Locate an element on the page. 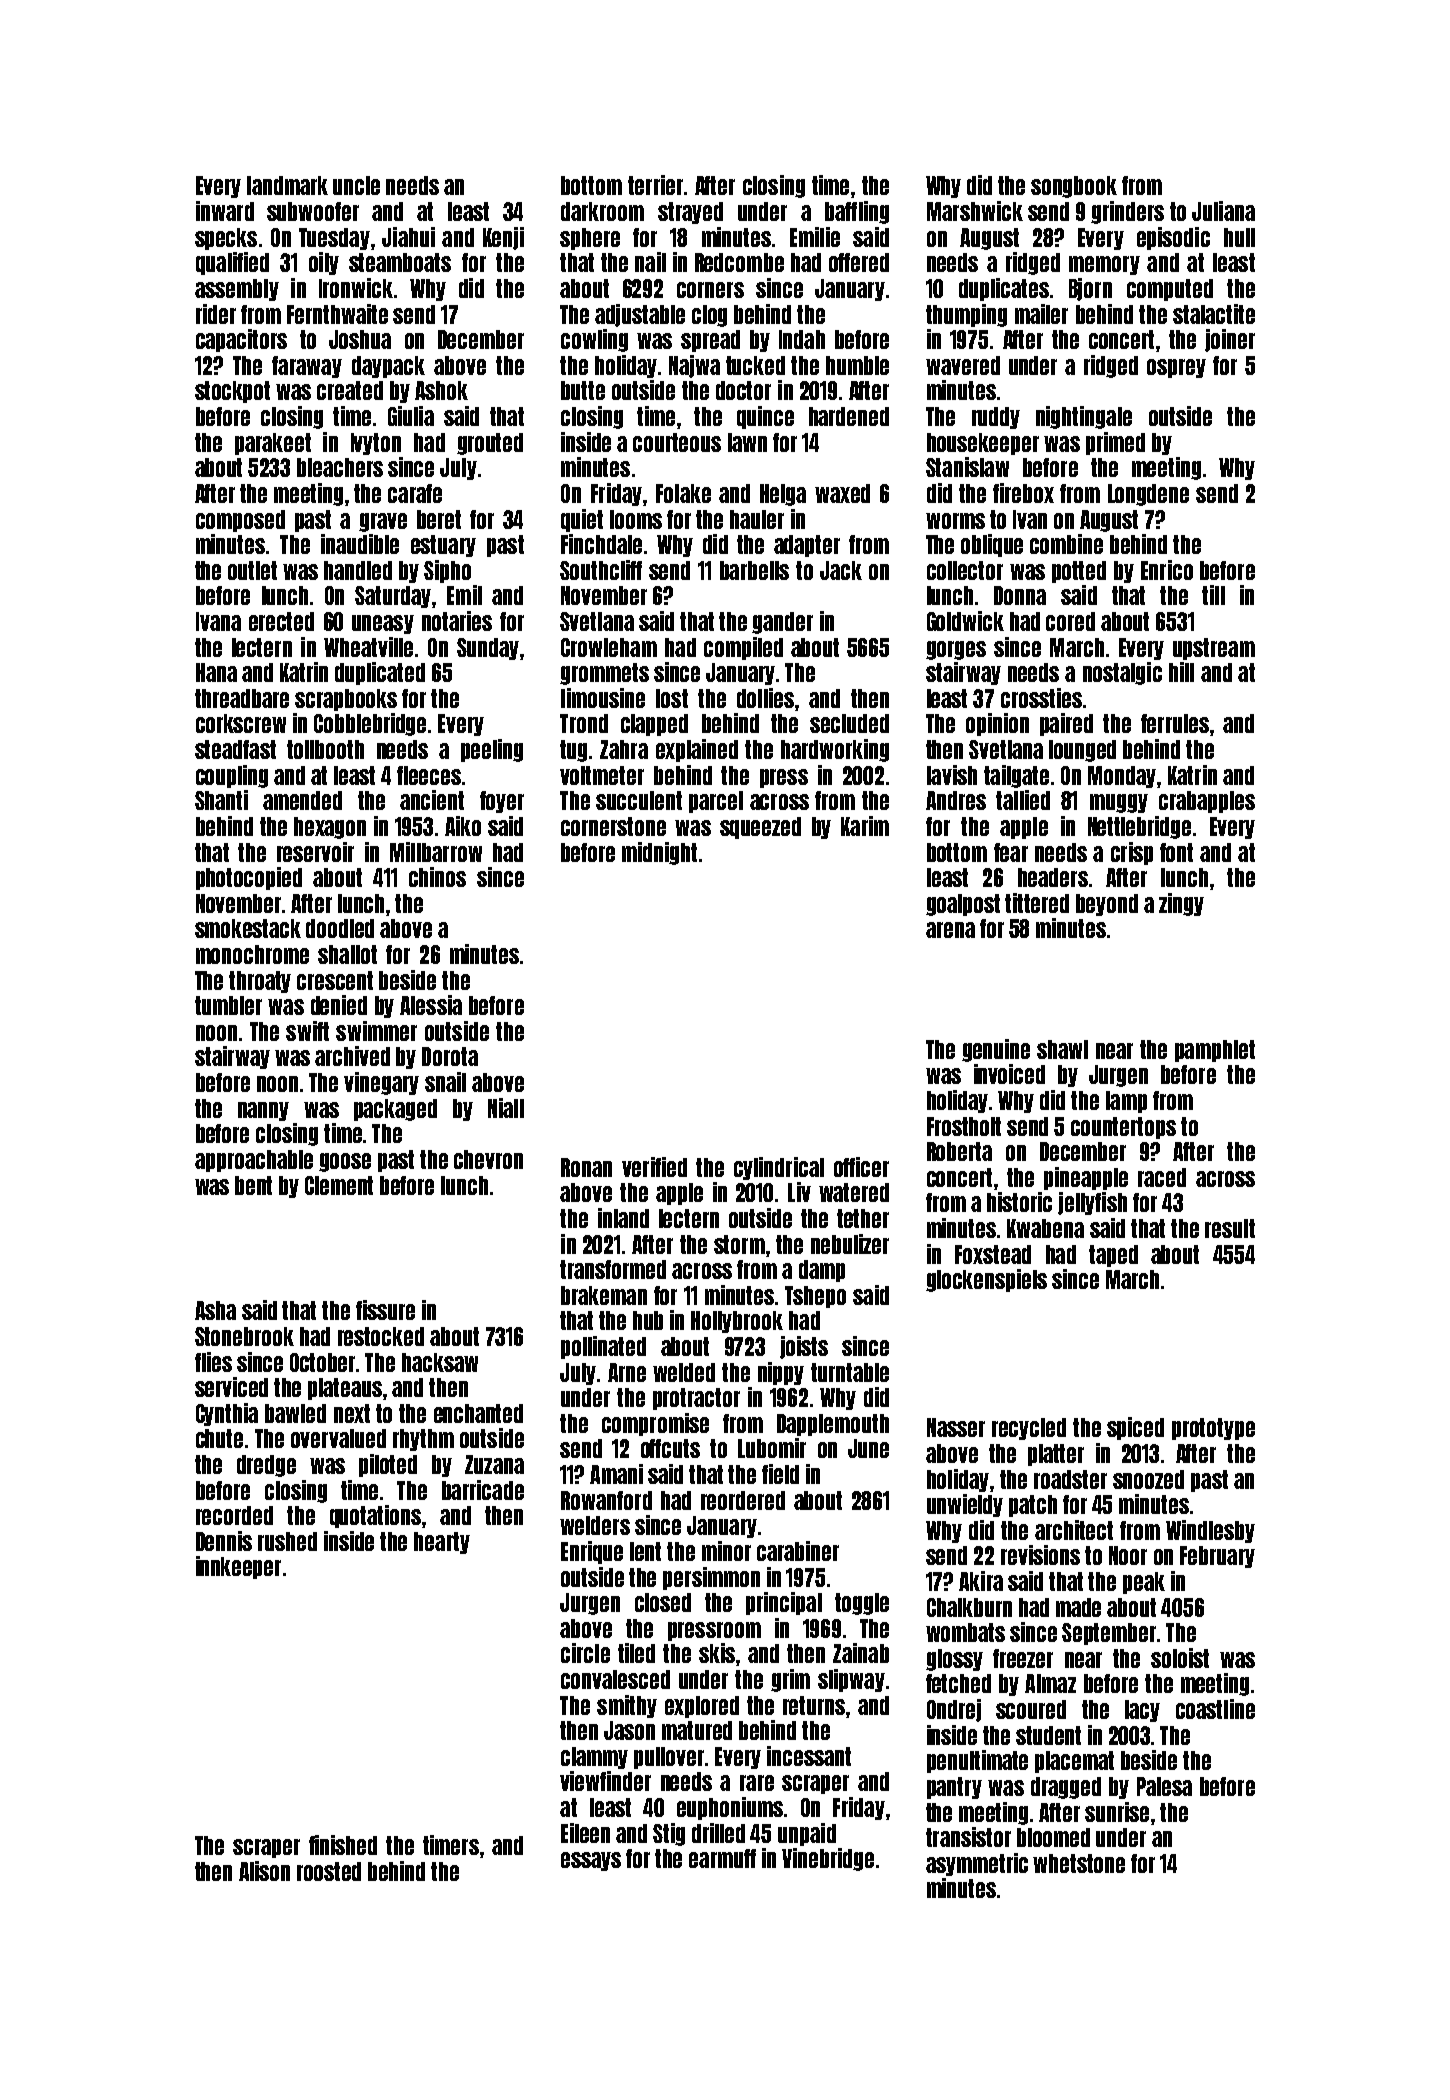 The image size is (1450, 2100). cylindrical is located at coordinates (779, 1168).
